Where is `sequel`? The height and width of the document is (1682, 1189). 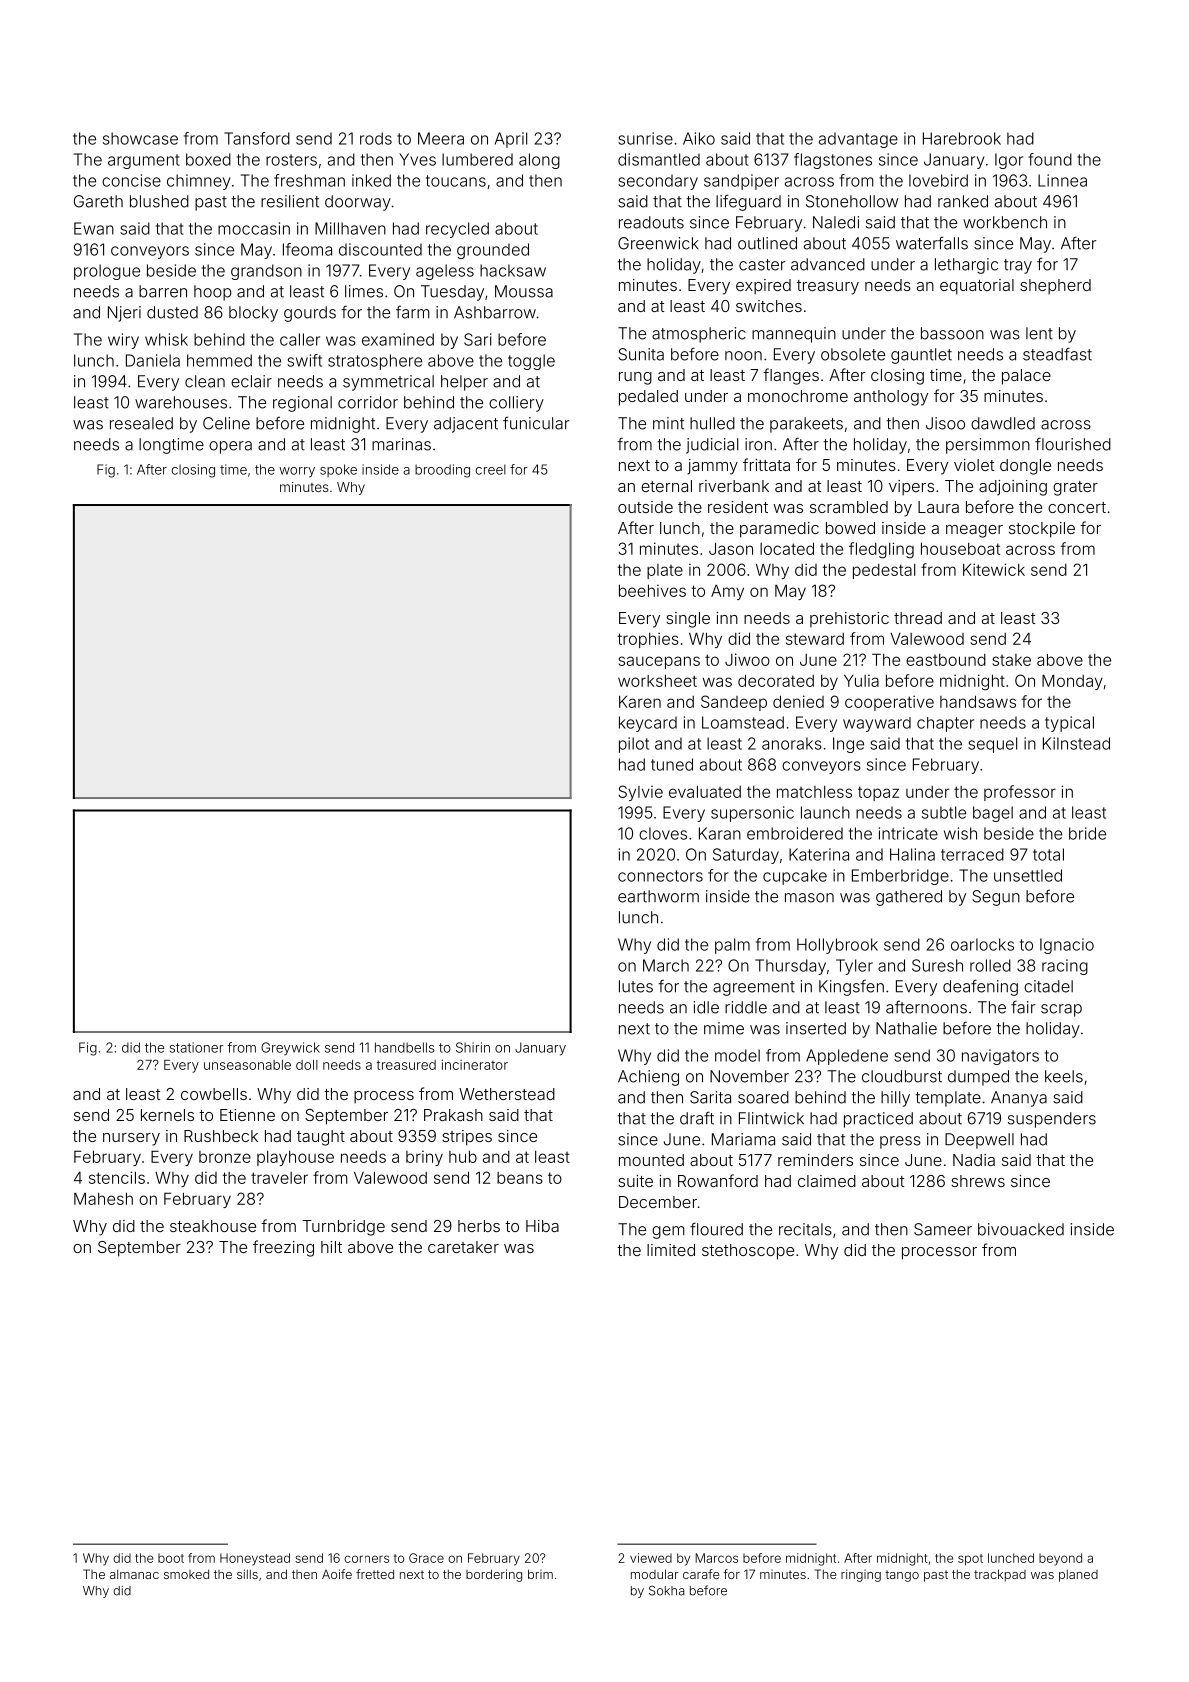
sequel is located at coordinates (992, 745).
